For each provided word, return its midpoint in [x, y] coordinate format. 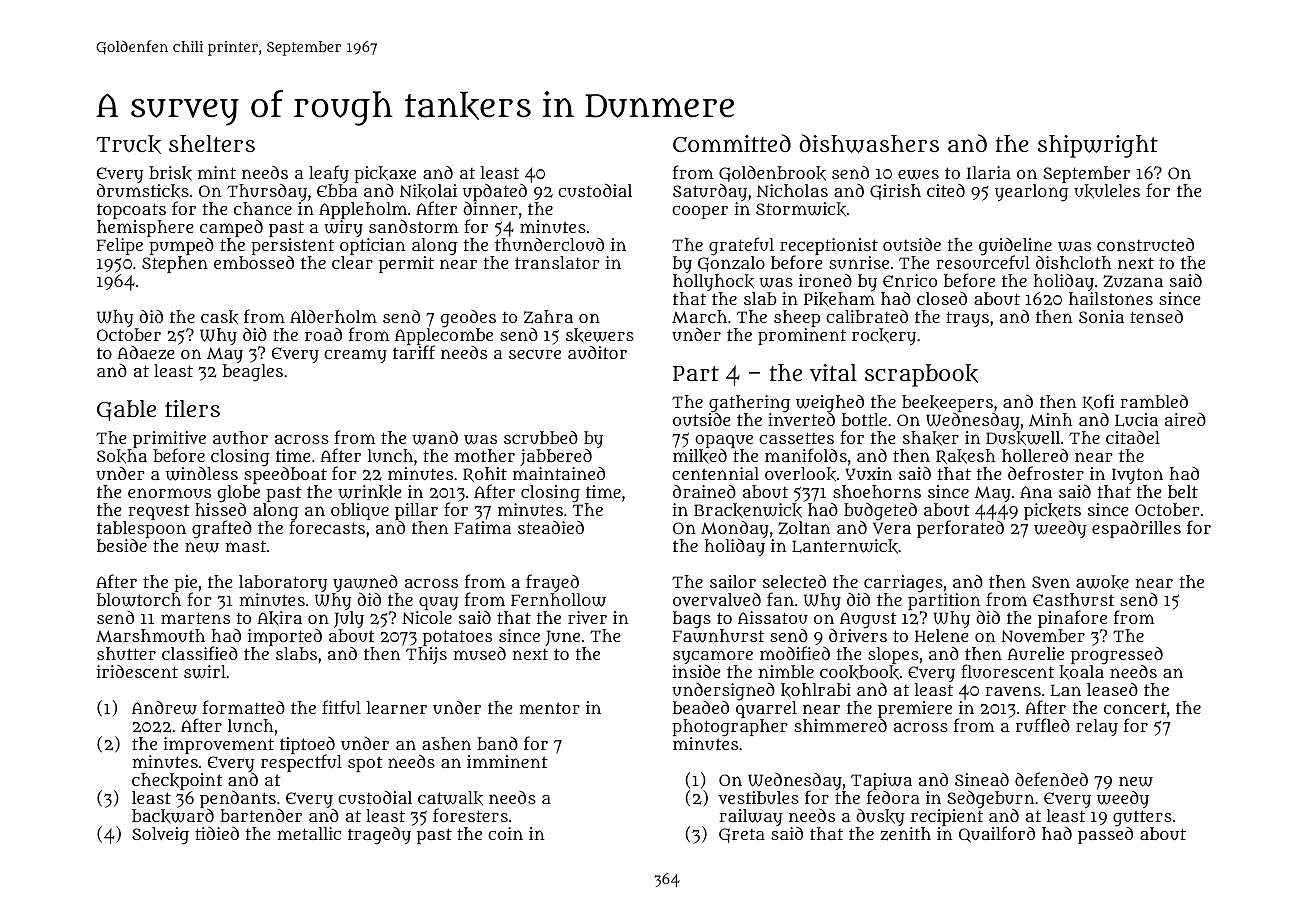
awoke [1102, 582]
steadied [551, 527]
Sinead [982, 779]
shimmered [840, 725]
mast [245, 546]
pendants [238, 799]
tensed [1156, 316]
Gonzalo [731, 264]
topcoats [131, 211]
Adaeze [146, 353]
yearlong [1032, 193]
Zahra [548, 317]
